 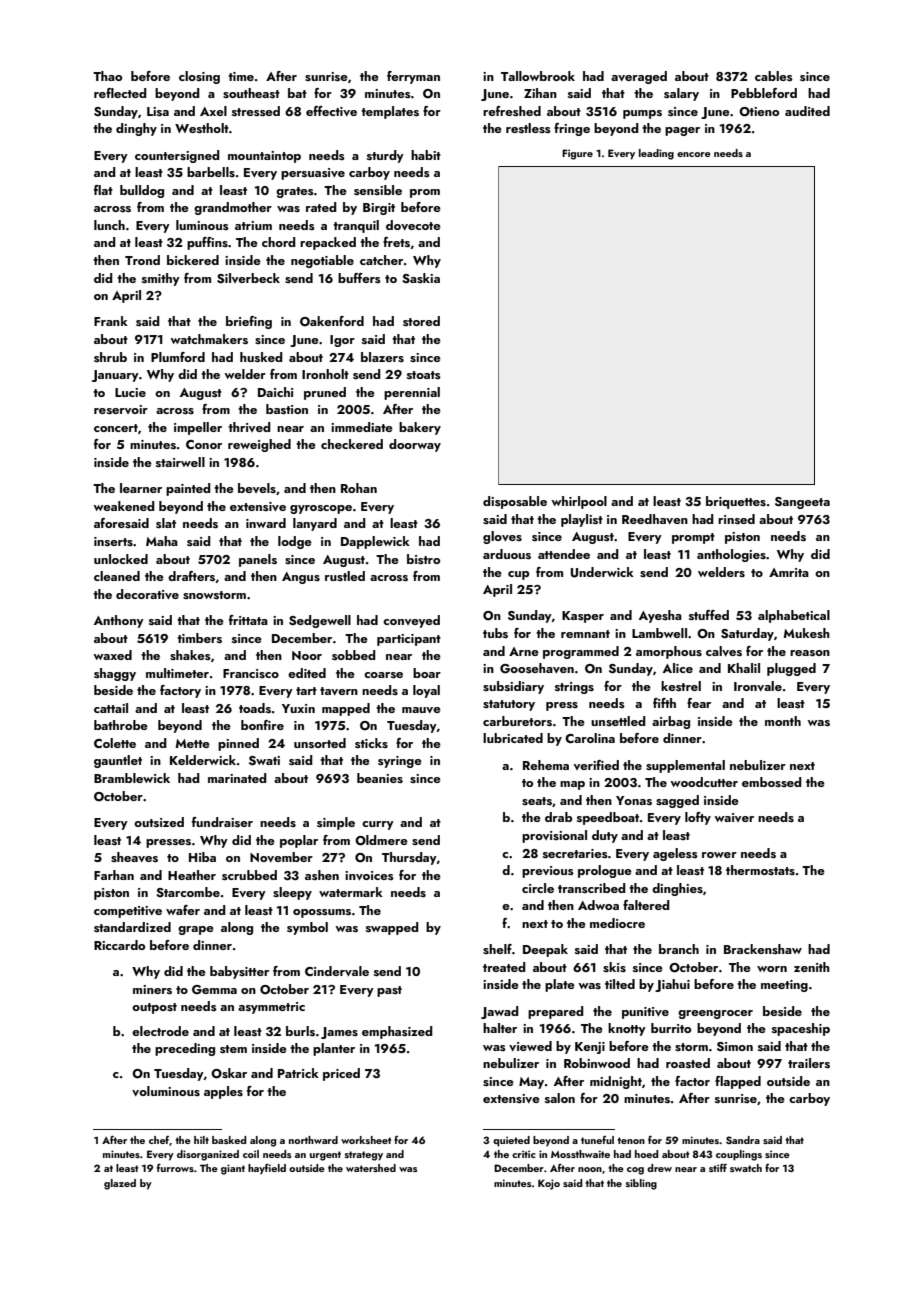 What do you see at coordinates (677, 801) in the document?
I see `sagged` at bounding box center [677, 801].
